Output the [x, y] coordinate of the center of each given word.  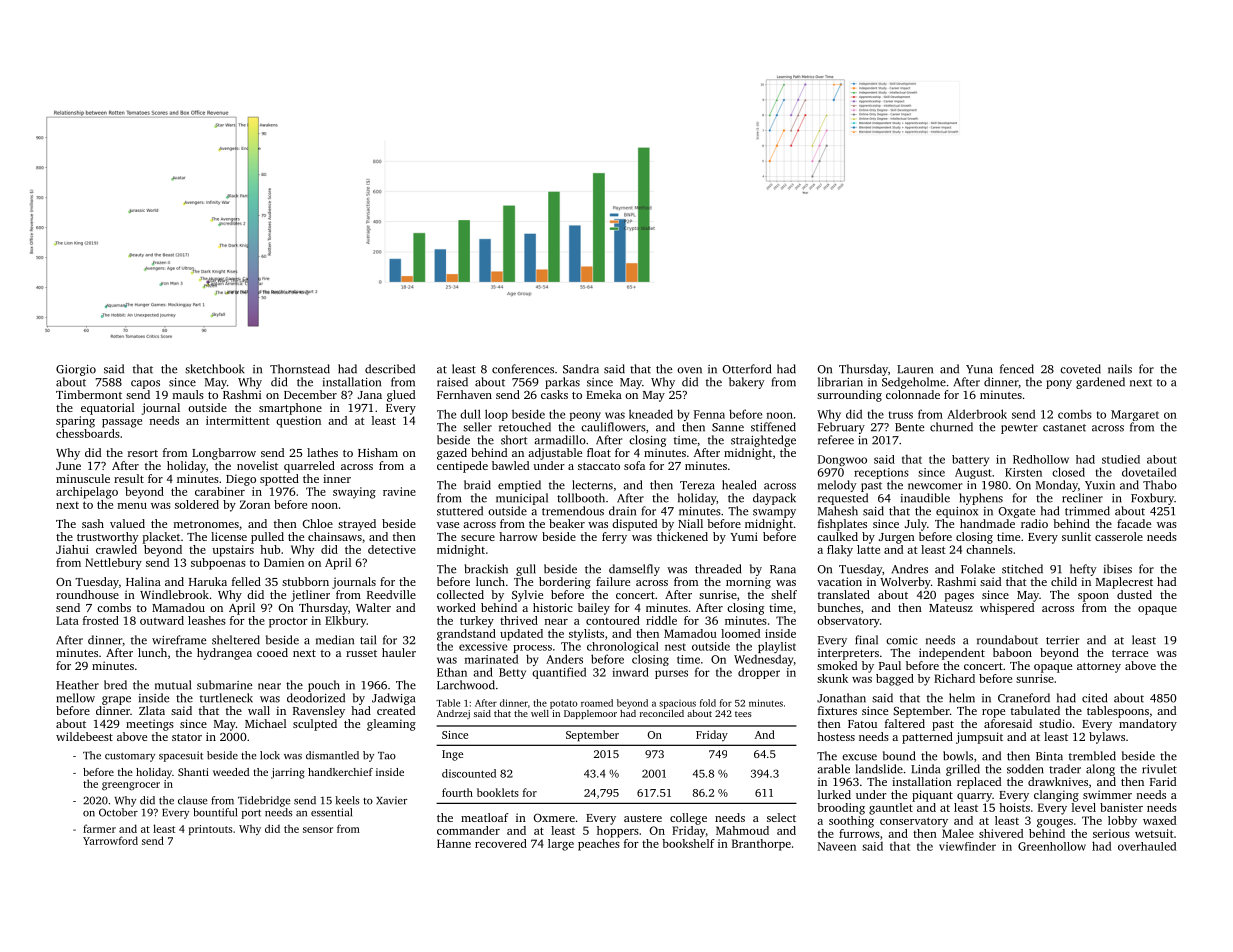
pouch [324, 686]
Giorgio [76, 370]
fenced [1017, 369]
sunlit [1076, 536]
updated [521, 635]
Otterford [747, 369]
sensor [318, 830]
